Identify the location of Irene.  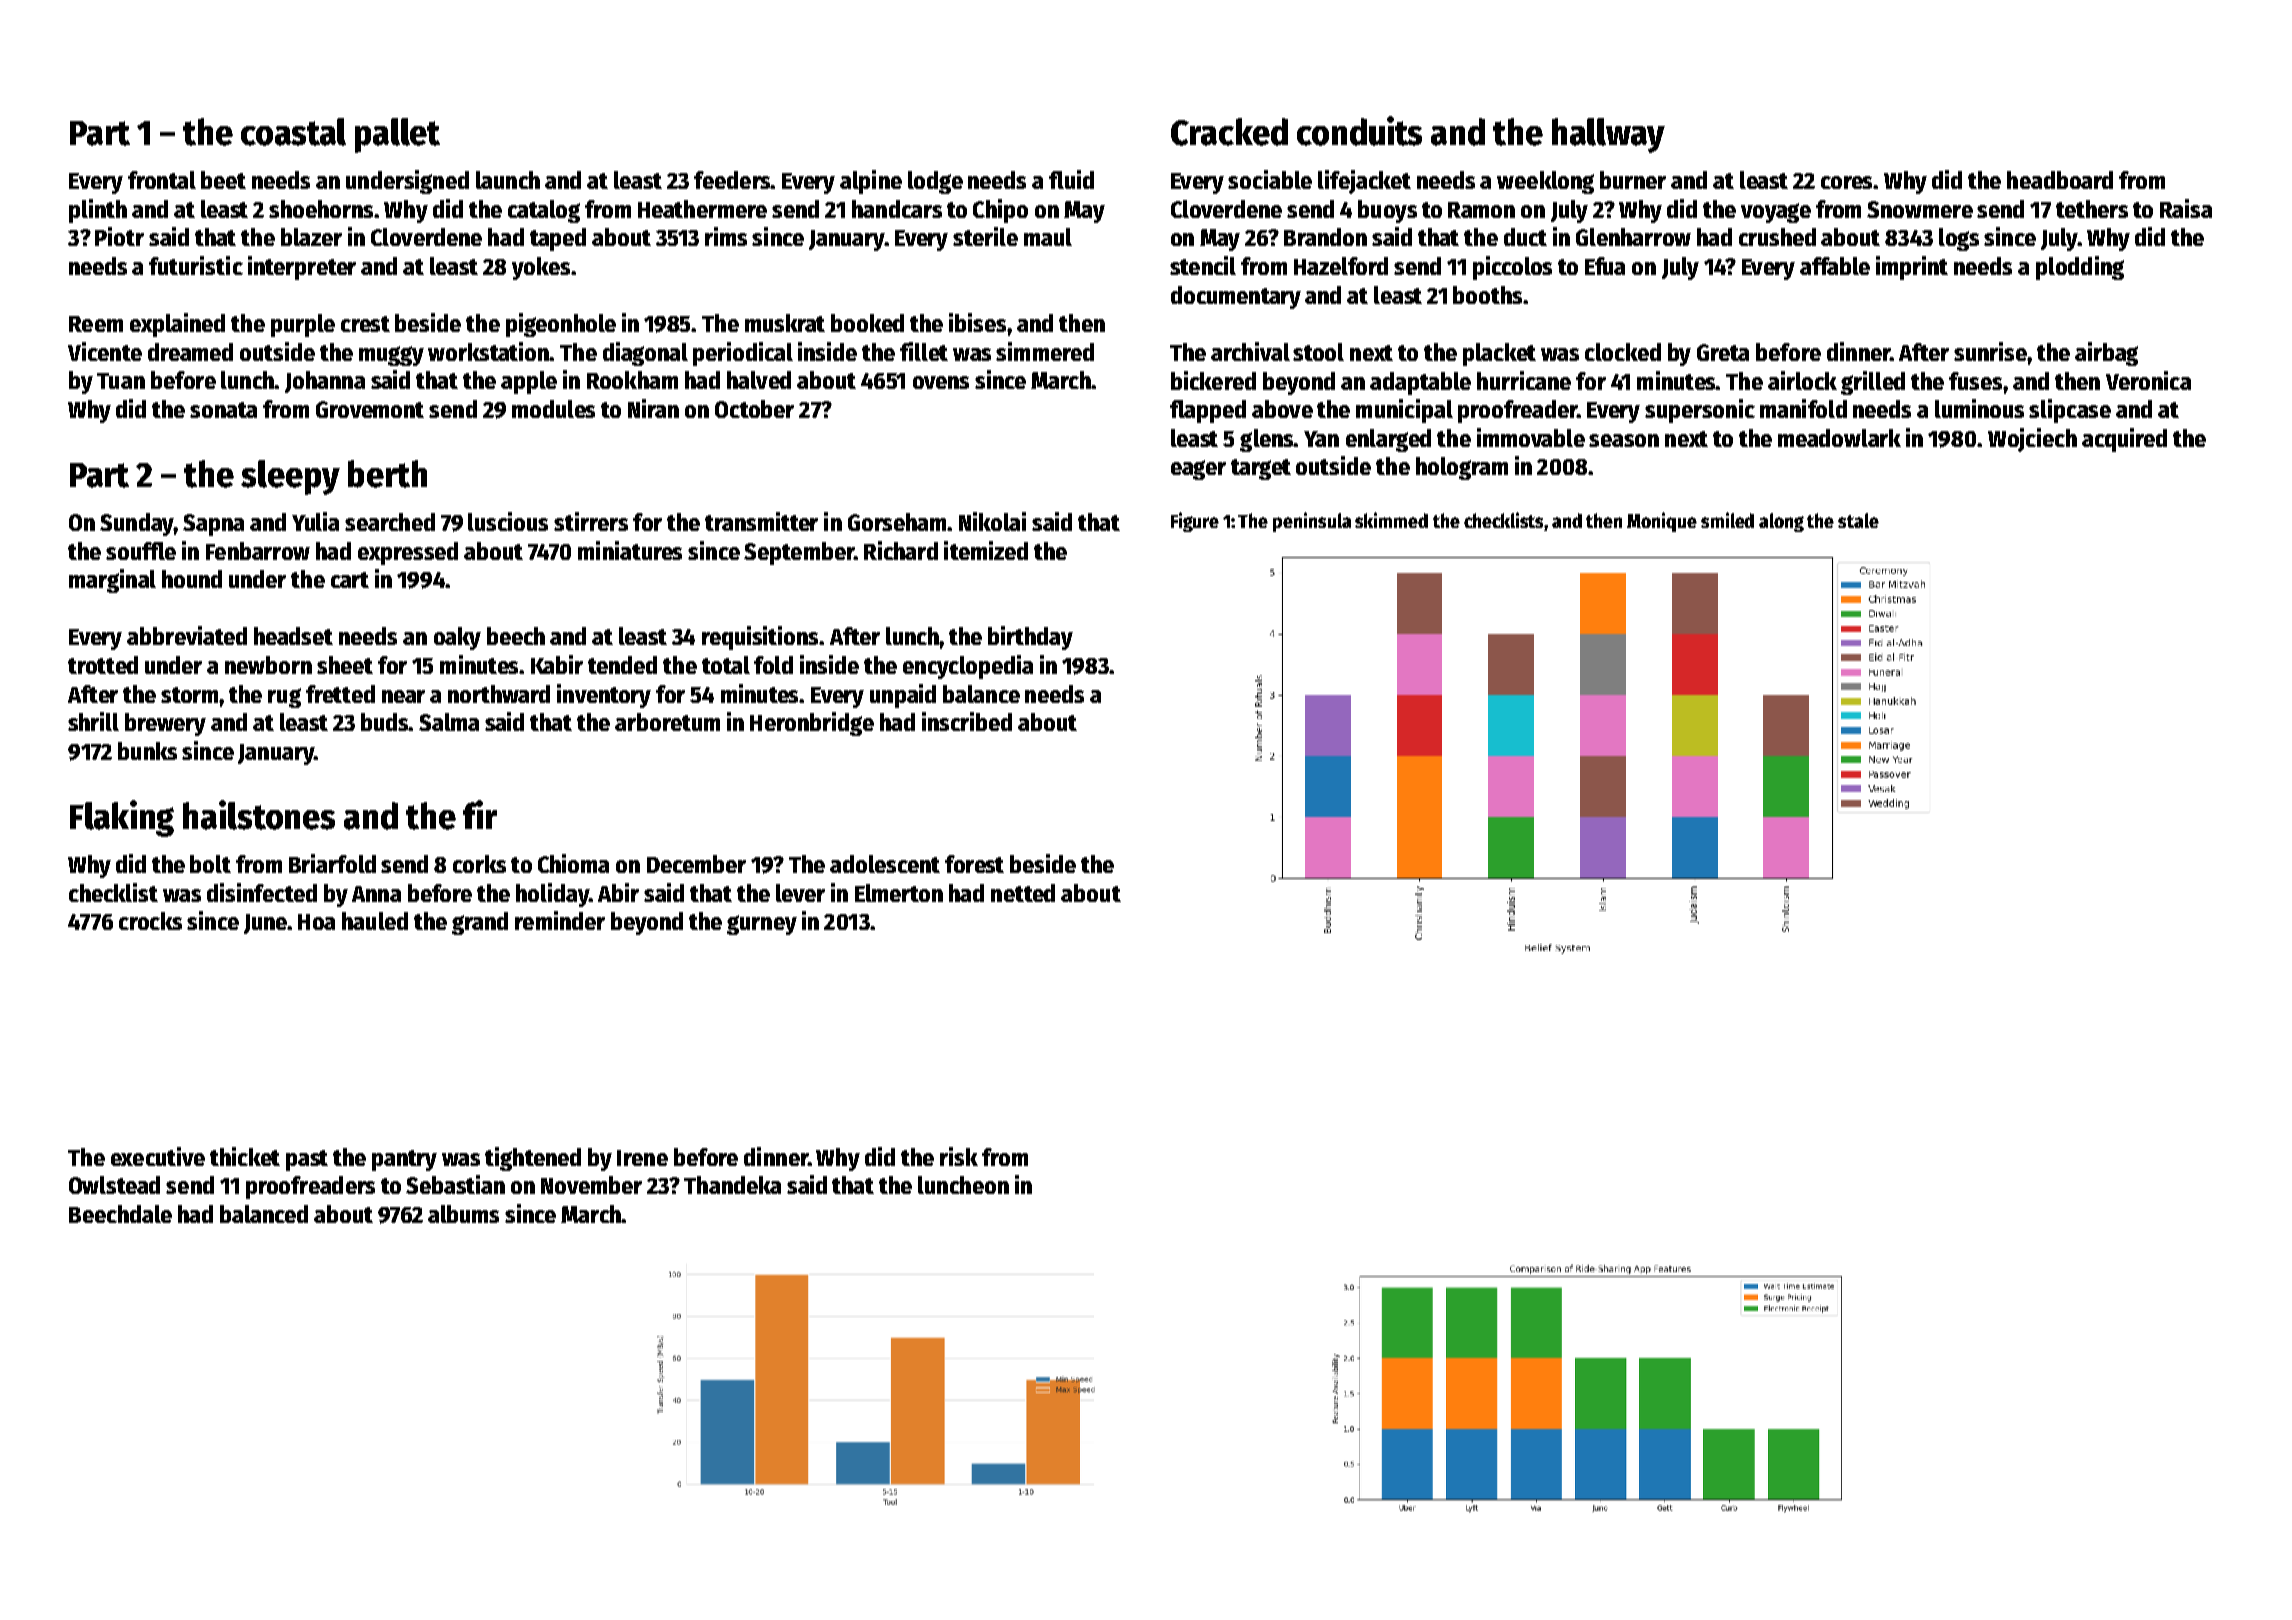
(642, 1158).
